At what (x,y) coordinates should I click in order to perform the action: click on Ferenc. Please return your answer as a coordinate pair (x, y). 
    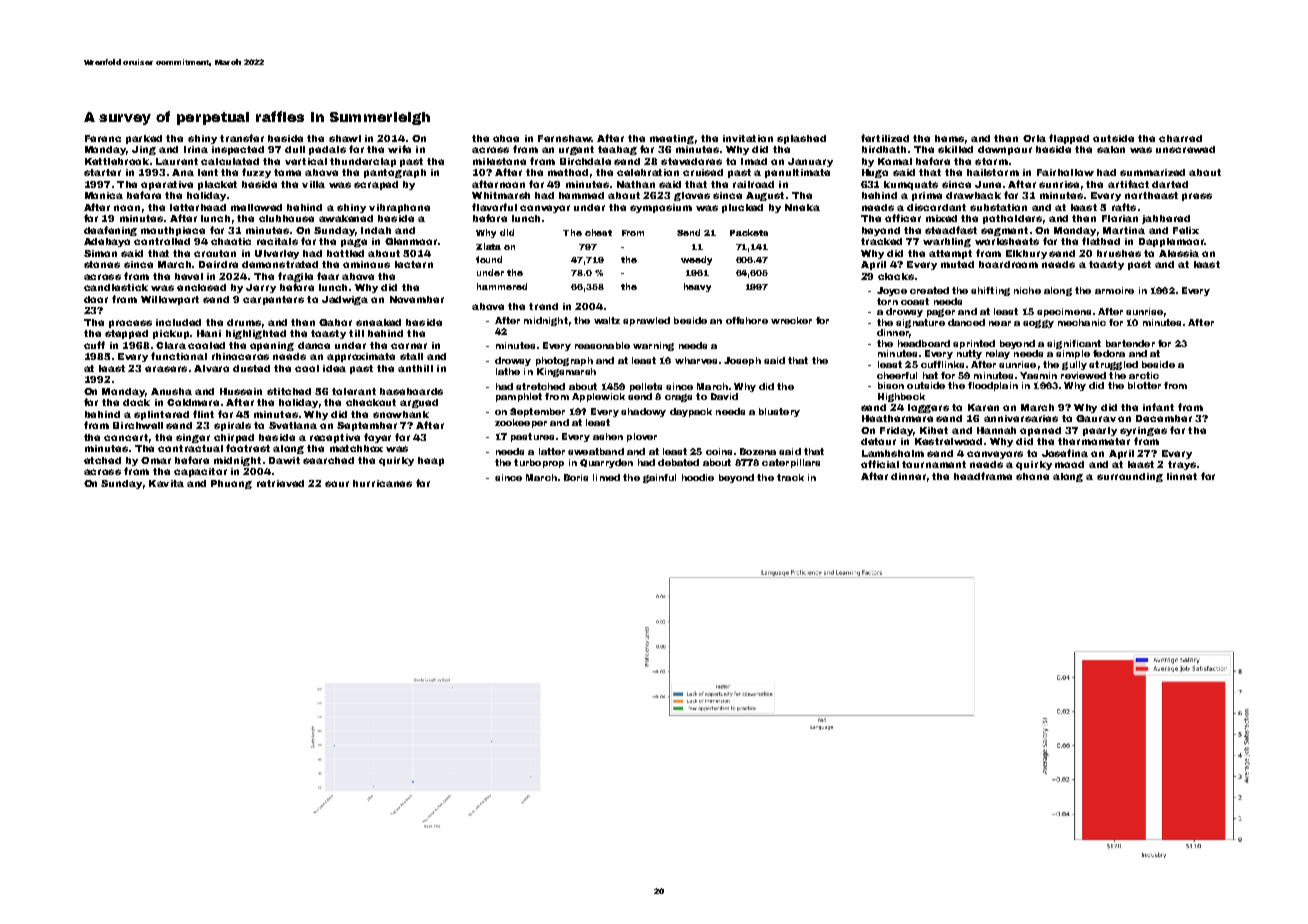
    Looking at the image, I should click on (103, 138).
